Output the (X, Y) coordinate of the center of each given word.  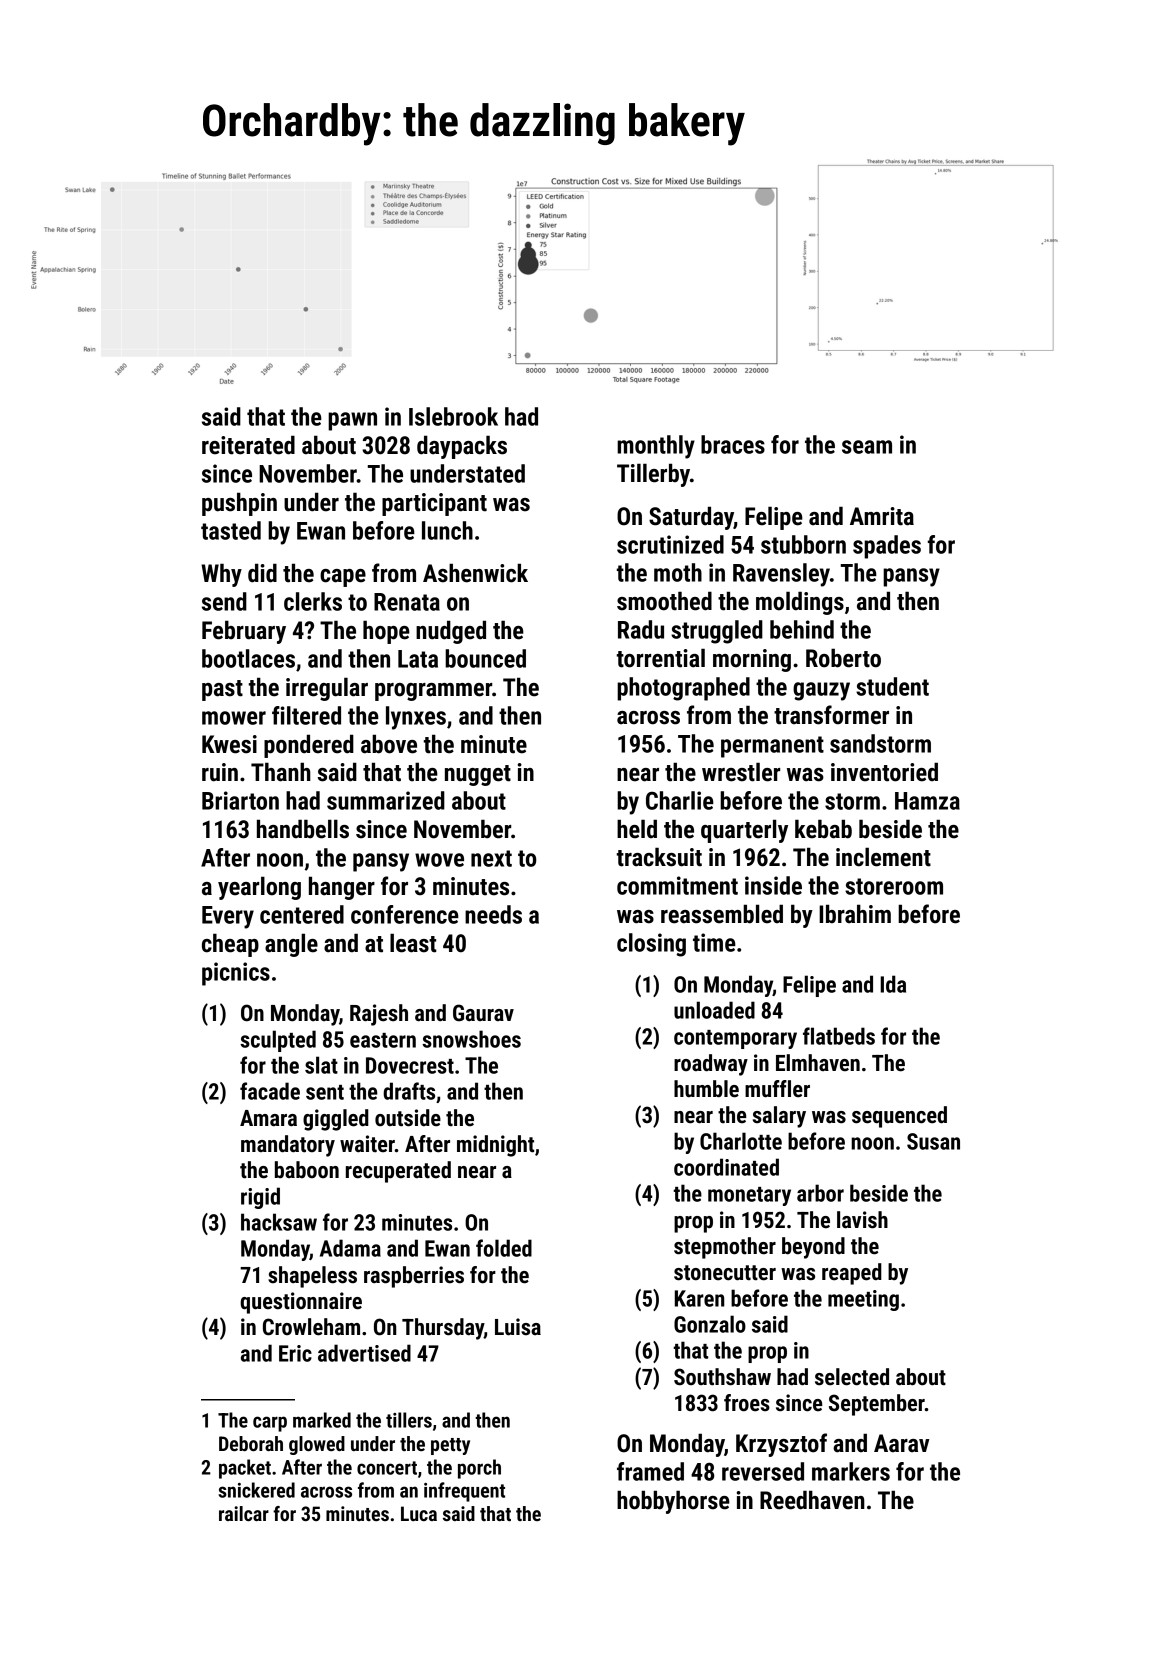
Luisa (518, 1327)
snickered (256, 1490)
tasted (231, 530)
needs (493, 914)
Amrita (882, 516)
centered (302, 914)
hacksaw (279, 1222)
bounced (485, 658)
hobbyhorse (673, 1502)
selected (852, 1377)
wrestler (741, 772)
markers (851, 1471)
